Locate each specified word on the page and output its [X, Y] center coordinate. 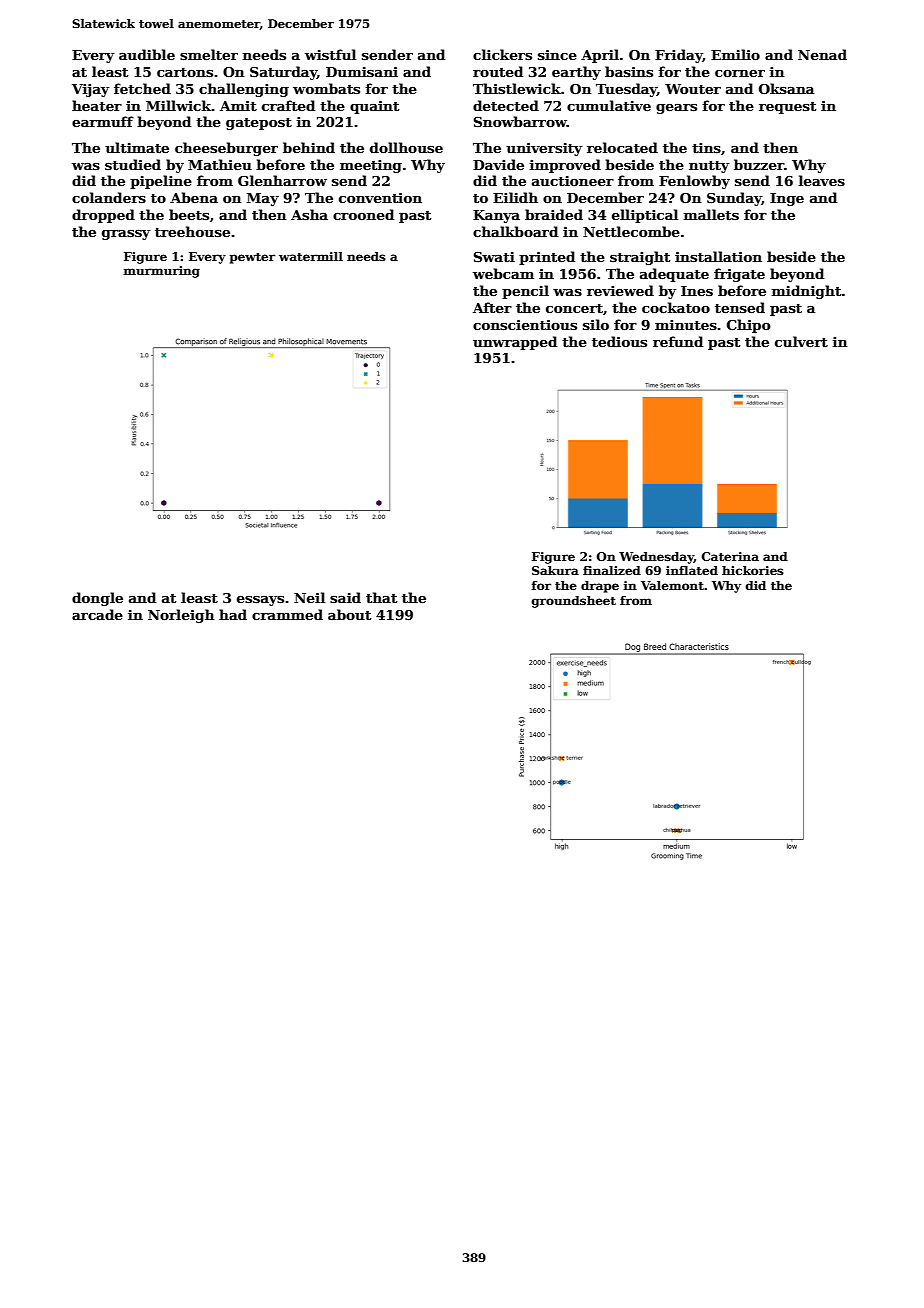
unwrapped [515, 343]
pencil [525, 292]
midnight [807, 292]
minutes [686, 325]
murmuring [161, 272]
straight [640, 258]
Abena [194, 197]
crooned [363, 214]
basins [629, 71]
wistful [330, 54]
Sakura [555, 570]
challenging [244, 90]
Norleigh [181, 616]
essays [260, 601]
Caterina [730, 556]
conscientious [525, 325]
